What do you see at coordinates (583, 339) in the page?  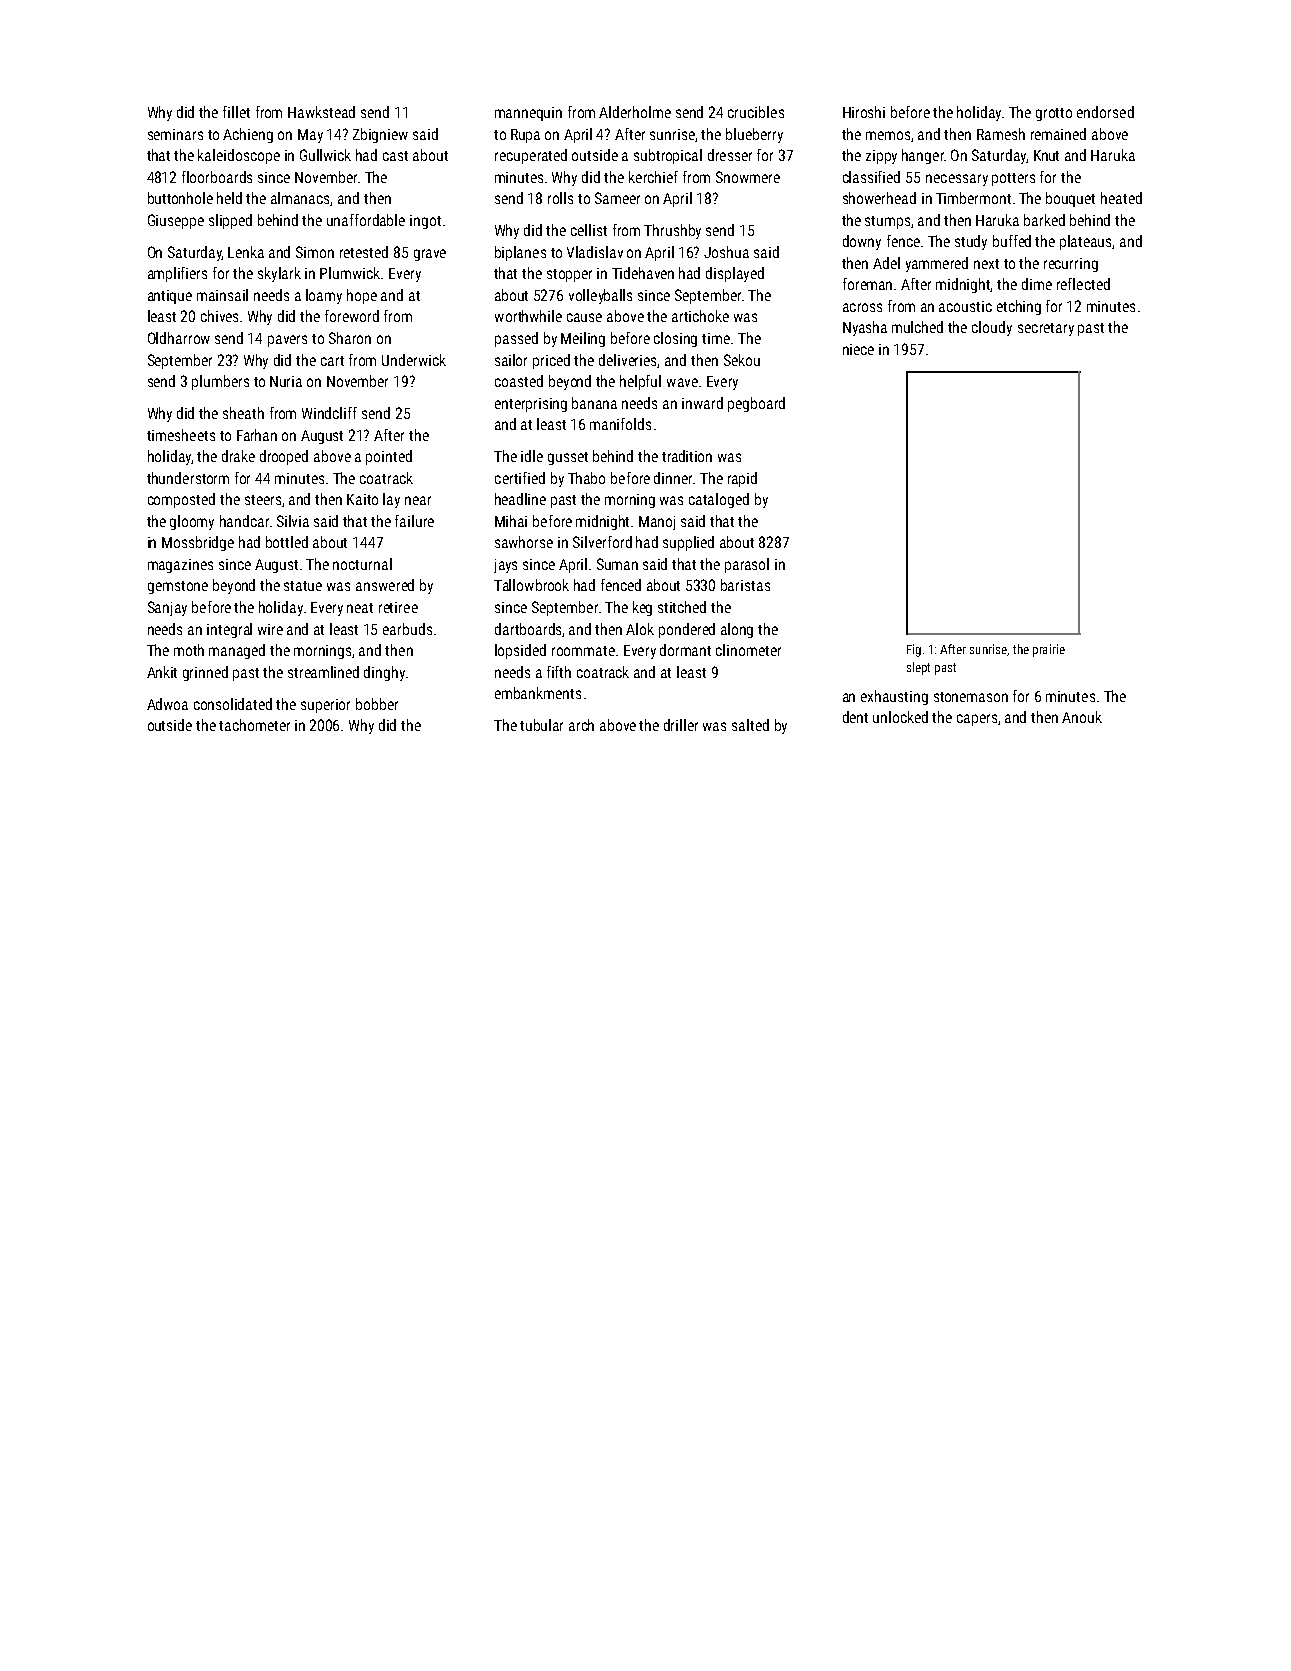 I see `Meiling` at bounding box center [583, 339].
